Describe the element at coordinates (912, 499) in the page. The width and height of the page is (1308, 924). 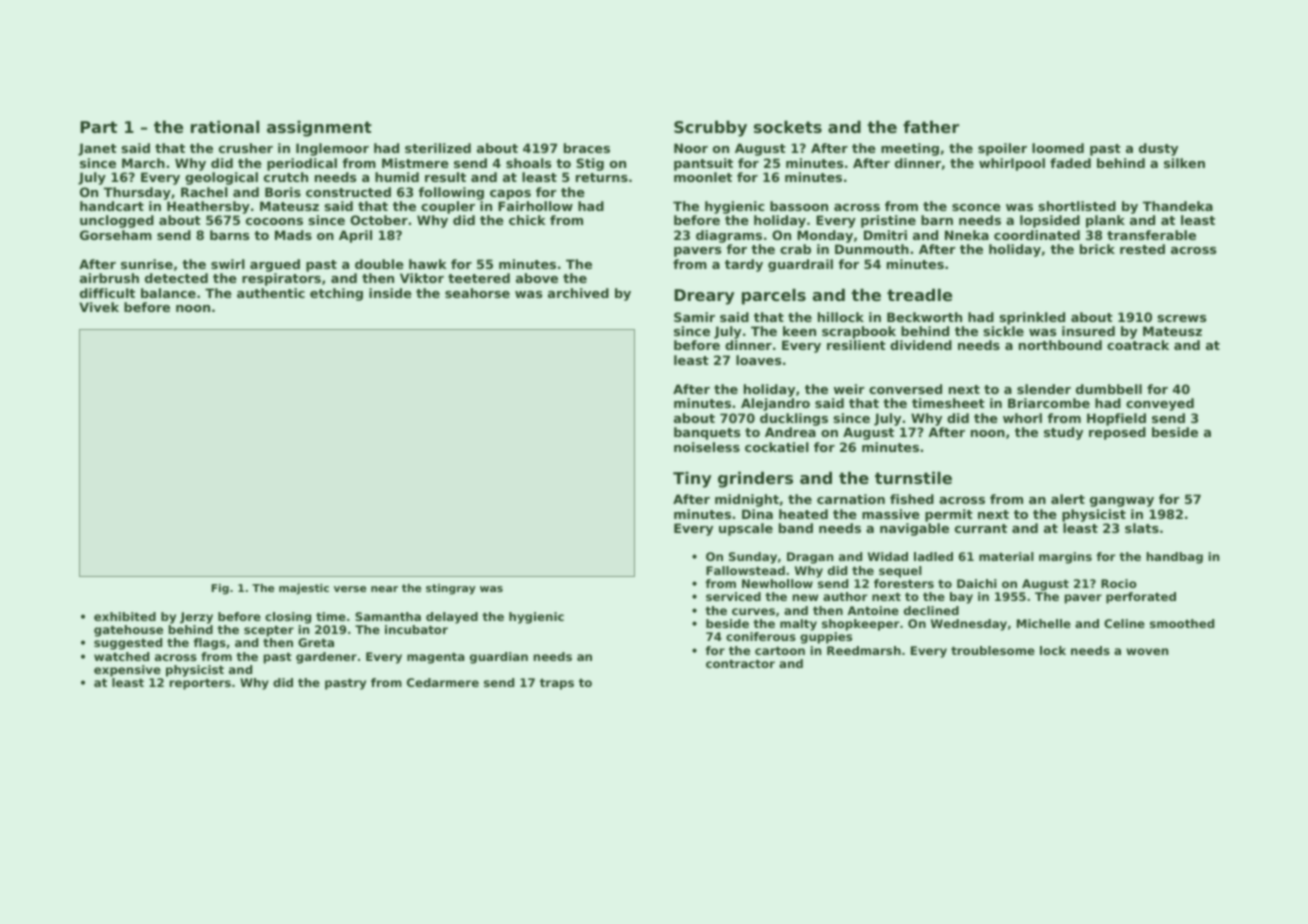
I see `fished` at that location.
